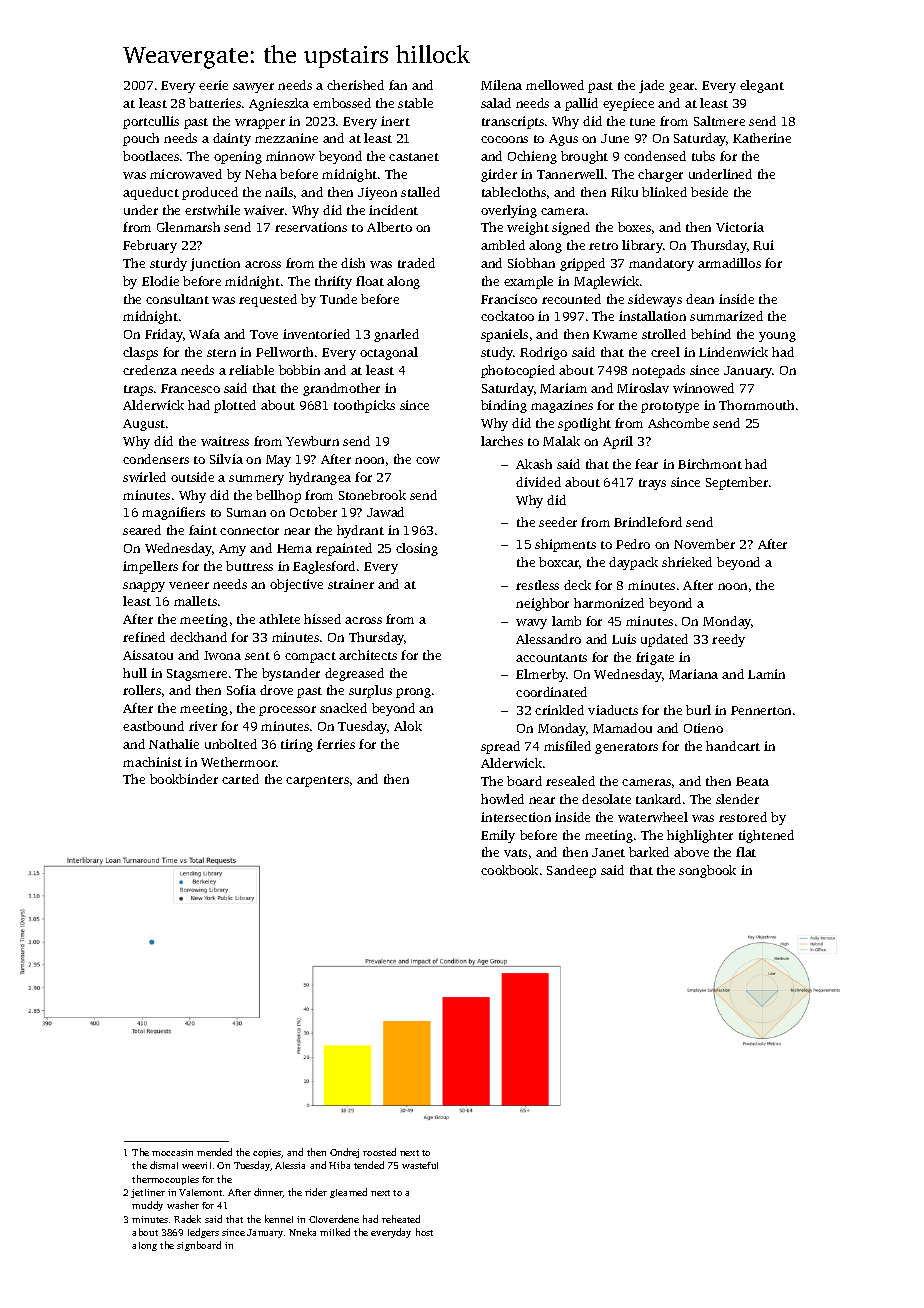  I want to click on wasteful, so click(420, 1165).
